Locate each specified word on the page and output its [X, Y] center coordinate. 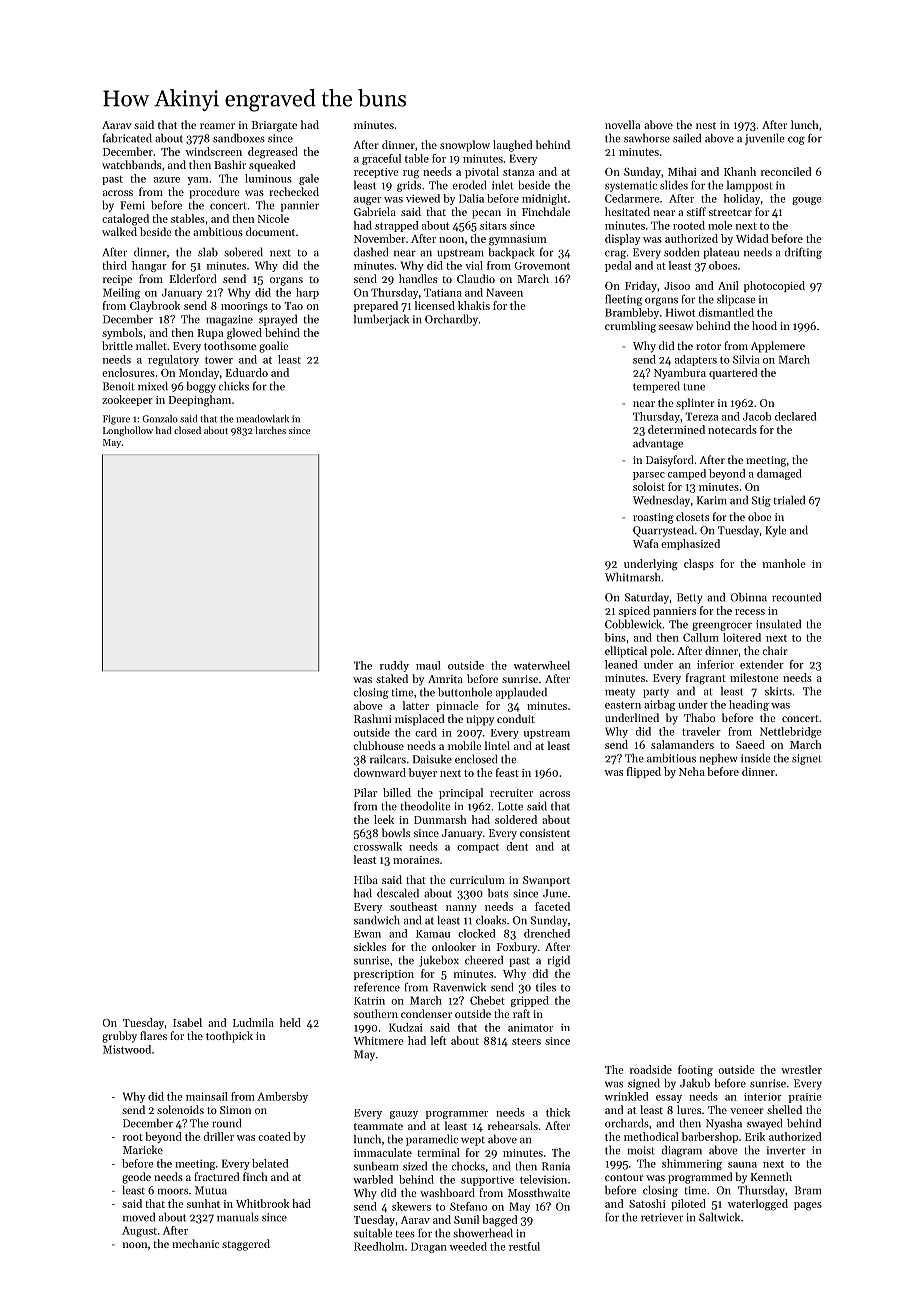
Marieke [143, 1149]
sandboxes [239, 138]
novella [622, 124]
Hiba [366, 879]
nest [706, 125]
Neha [692, 771]
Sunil [466, 1219]
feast [507, 772]
